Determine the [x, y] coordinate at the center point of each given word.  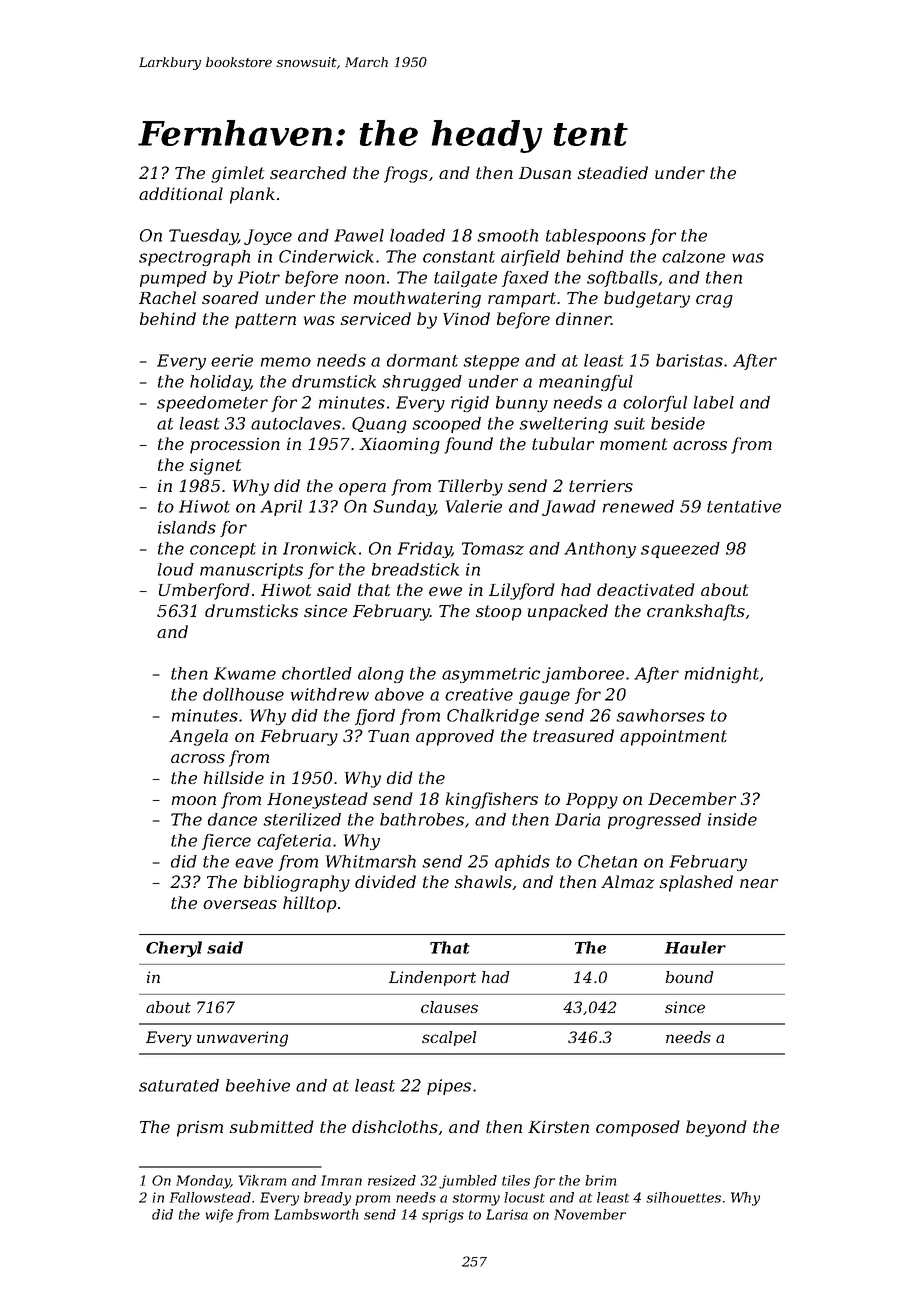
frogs [406, 174]
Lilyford [522, 591]
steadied [612, 172]
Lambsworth [316, 1214]
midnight [722, 675]
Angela [198, 737]
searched [308, 172]
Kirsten [558, 1127]
